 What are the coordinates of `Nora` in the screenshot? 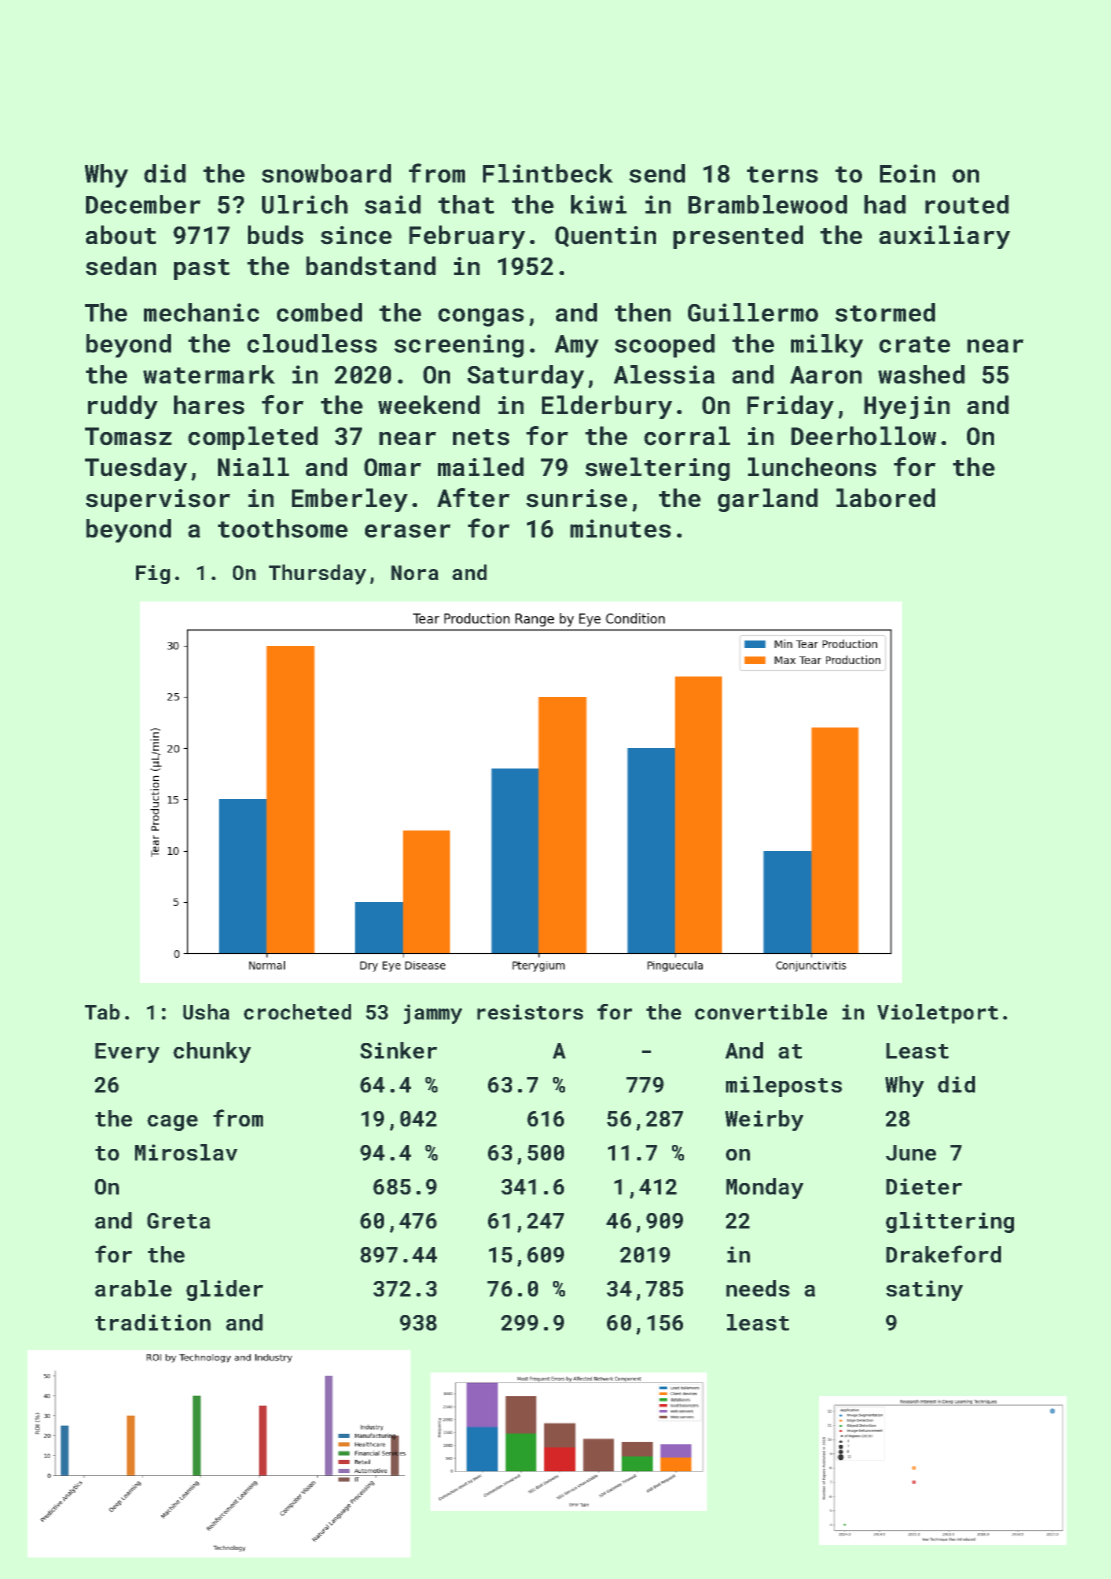 It's located at (414, 572).
